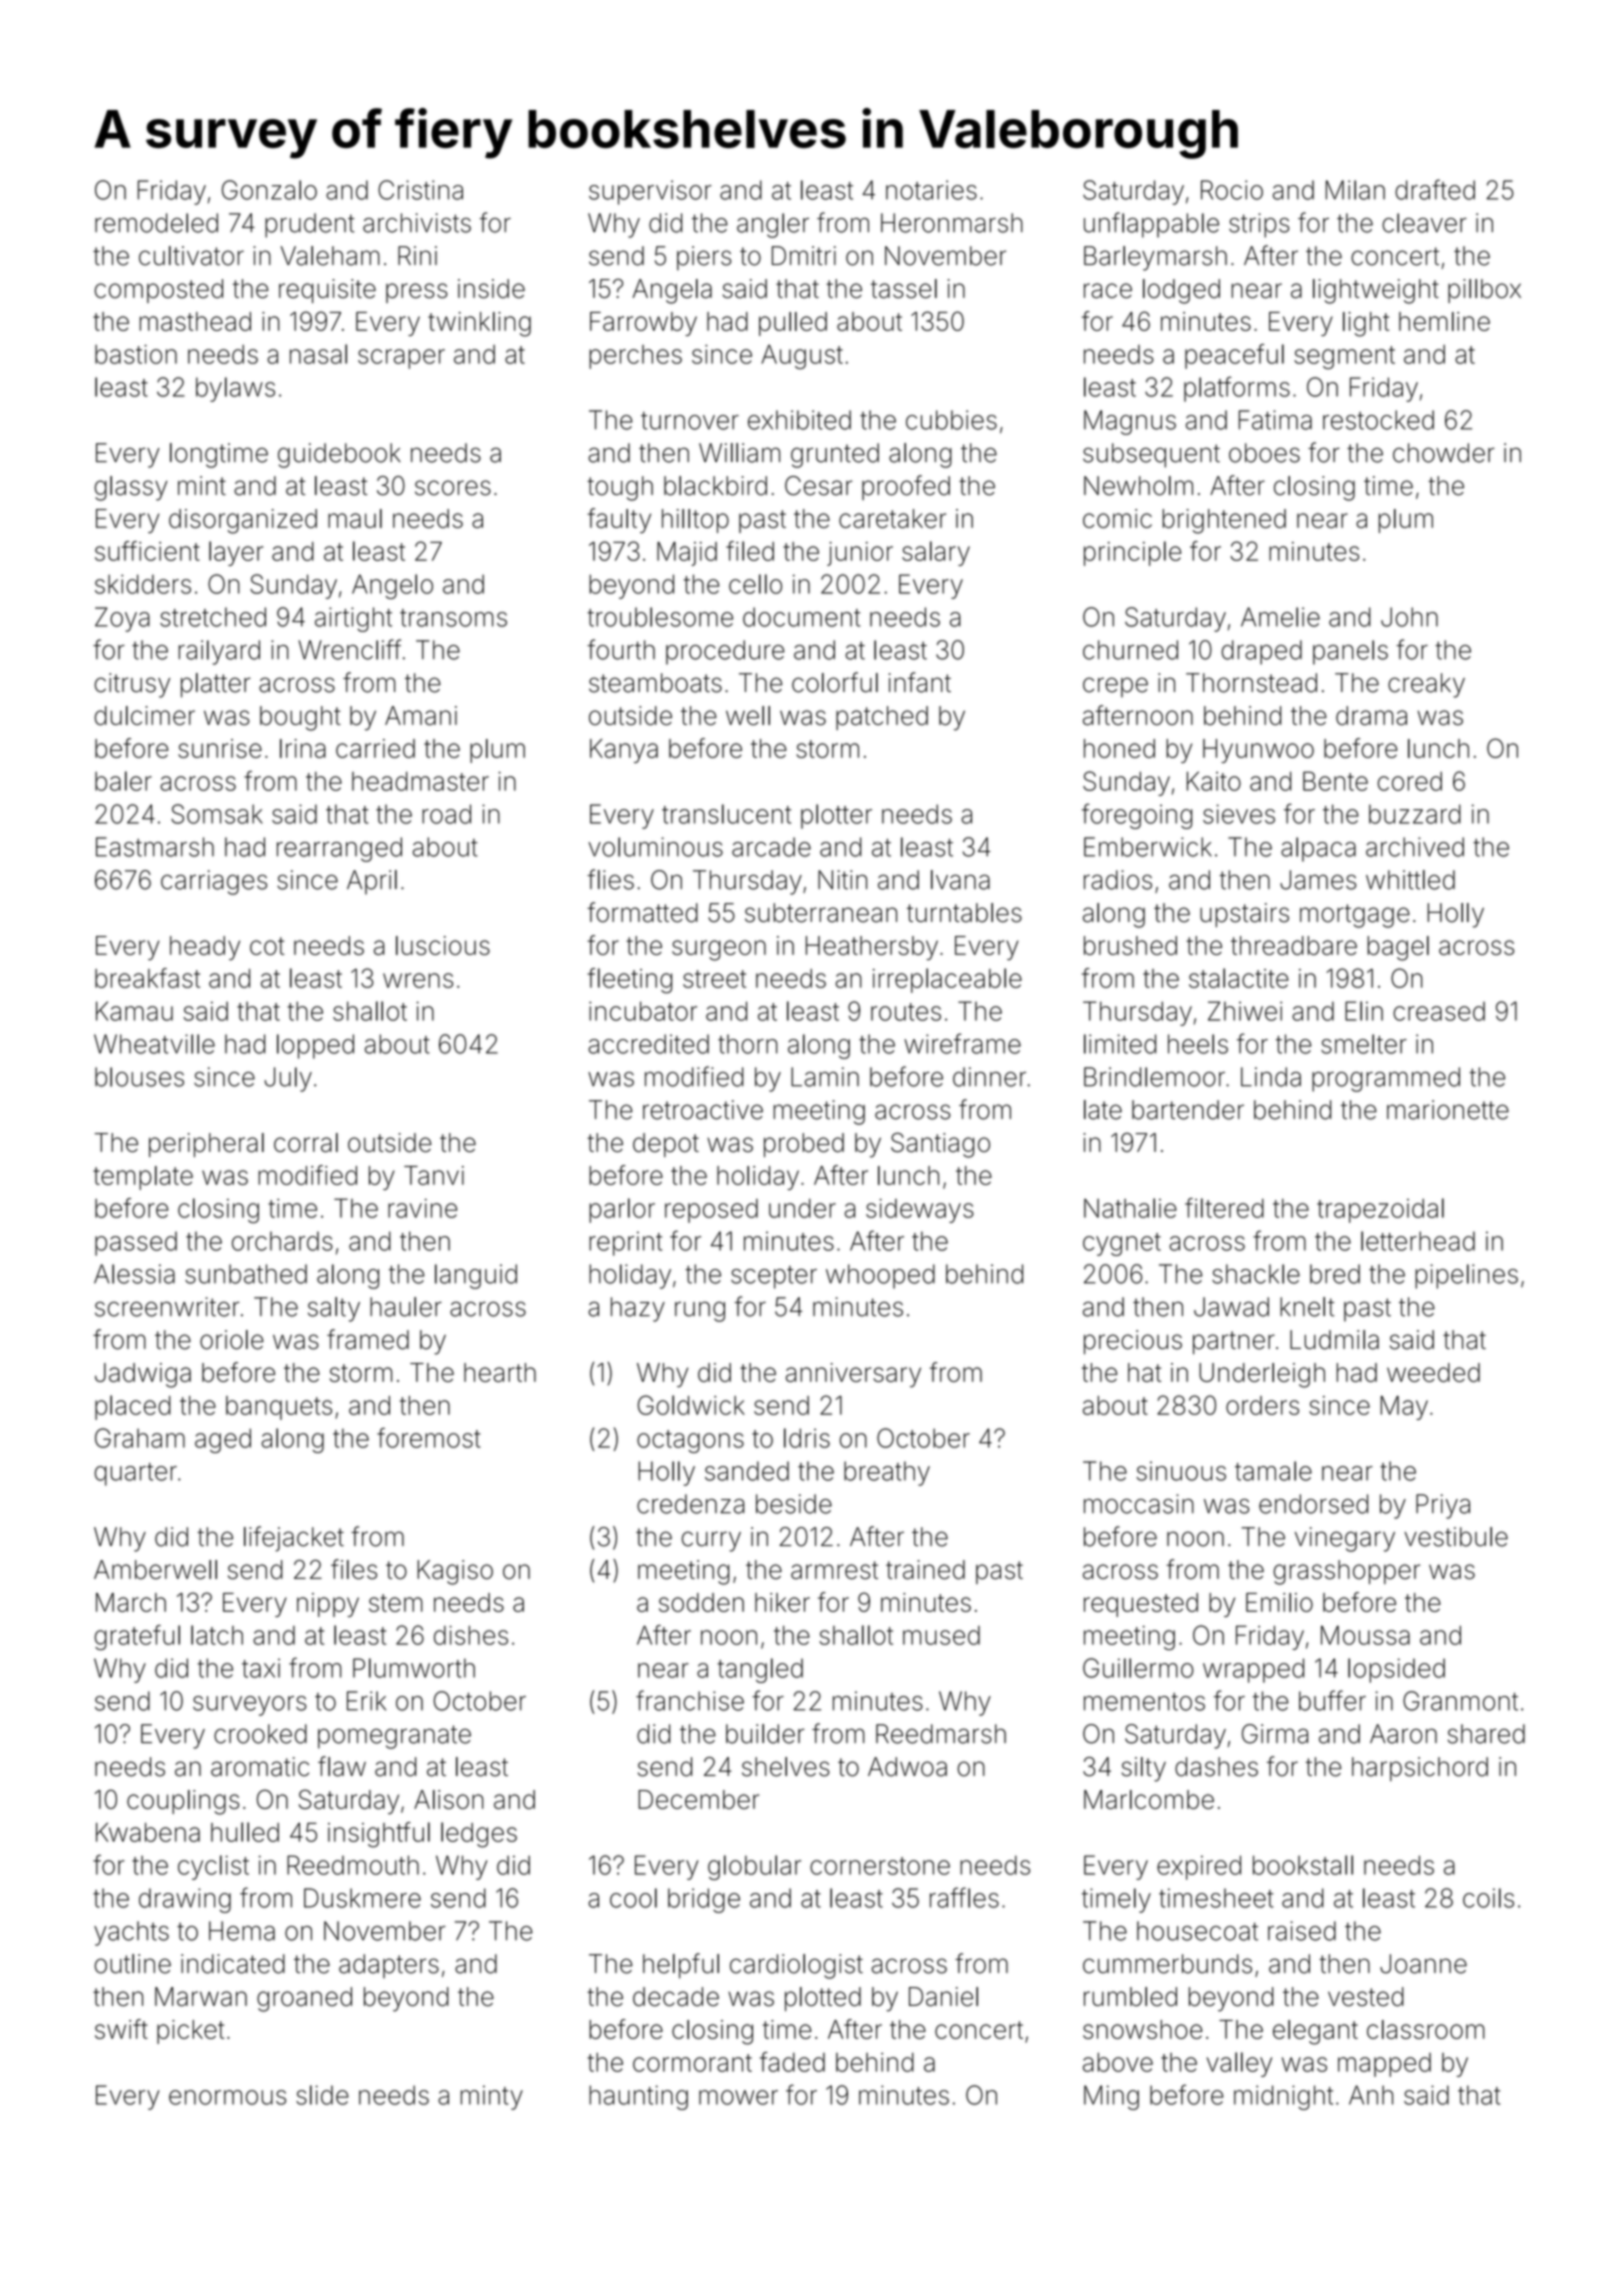 This screenshot has width=1620, height=2292. What do you see at coordinates (650, 192) in the screenshot?
I see `supervisor` at bounding box center [650, 192].
